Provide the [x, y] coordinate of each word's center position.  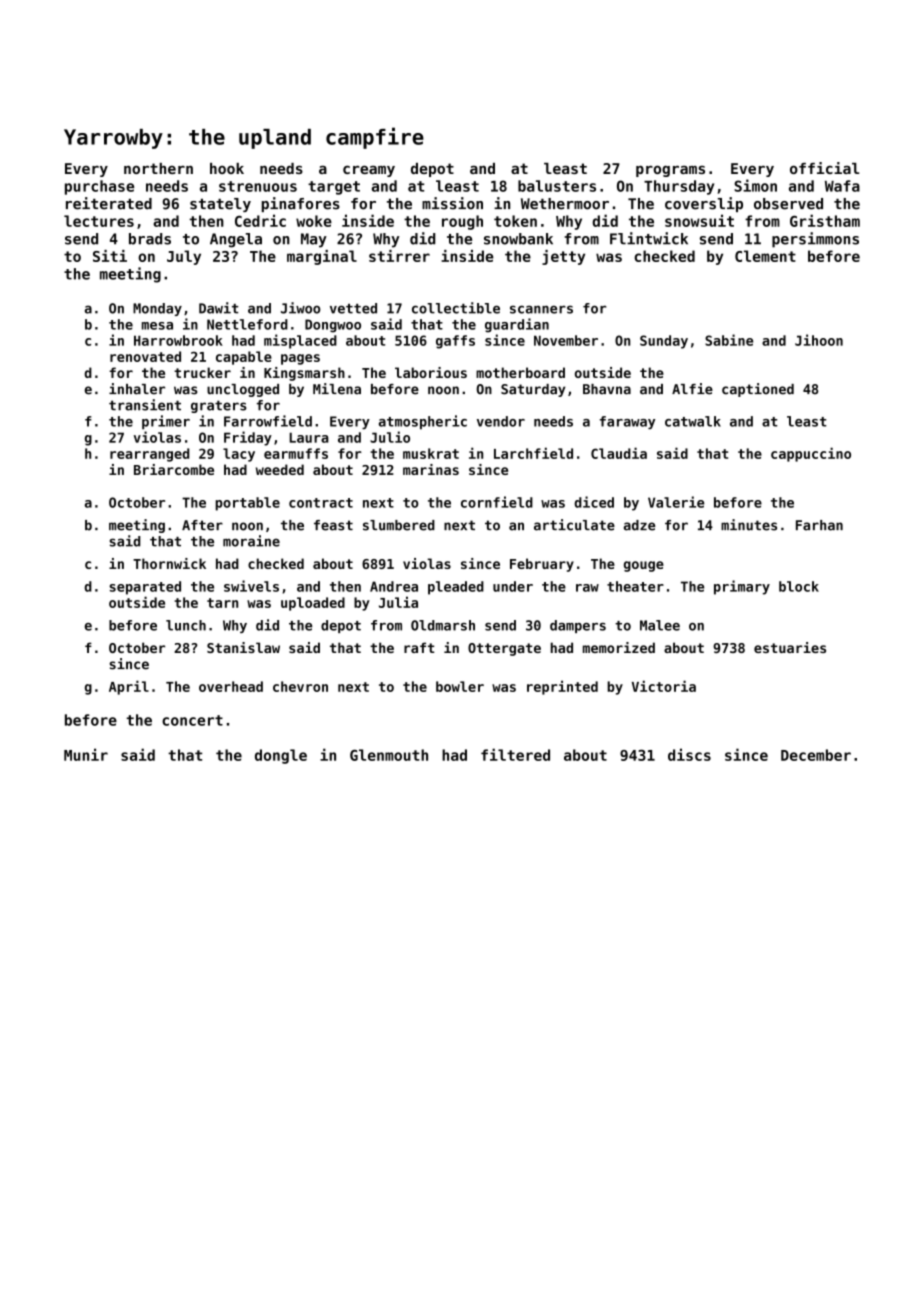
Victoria [664, 686]
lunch [186, 625]
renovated [145, 356]
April [129, 687]
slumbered [399, 525]
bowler [460, 686]
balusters [557, 186]
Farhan [819, 525]
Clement [765, 256]
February [542, 565]
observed [788, 204]
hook [227, 168]
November [566, 340]
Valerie [676, 502]
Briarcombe [174, 469]
